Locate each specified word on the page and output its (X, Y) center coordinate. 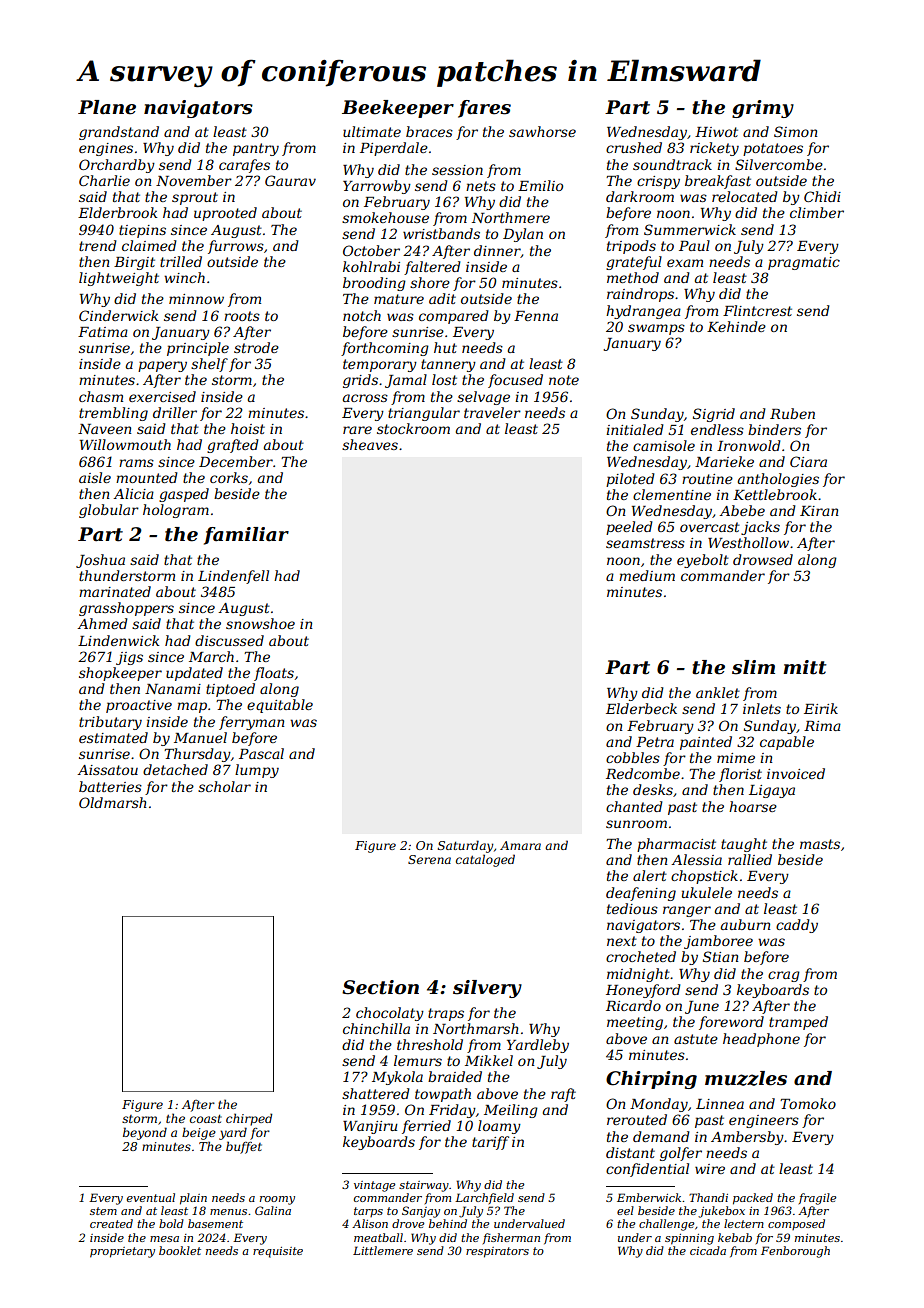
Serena (429, 859)
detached (175, 769)
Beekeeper (398, 109)
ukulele (707, 892)
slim (753, 667)
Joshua (100, 561)
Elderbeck (641, 708)
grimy (763, 109)
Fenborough (795, 1252)
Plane (107, 107)
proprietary (122, 1252)
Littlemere (383, 1250)
